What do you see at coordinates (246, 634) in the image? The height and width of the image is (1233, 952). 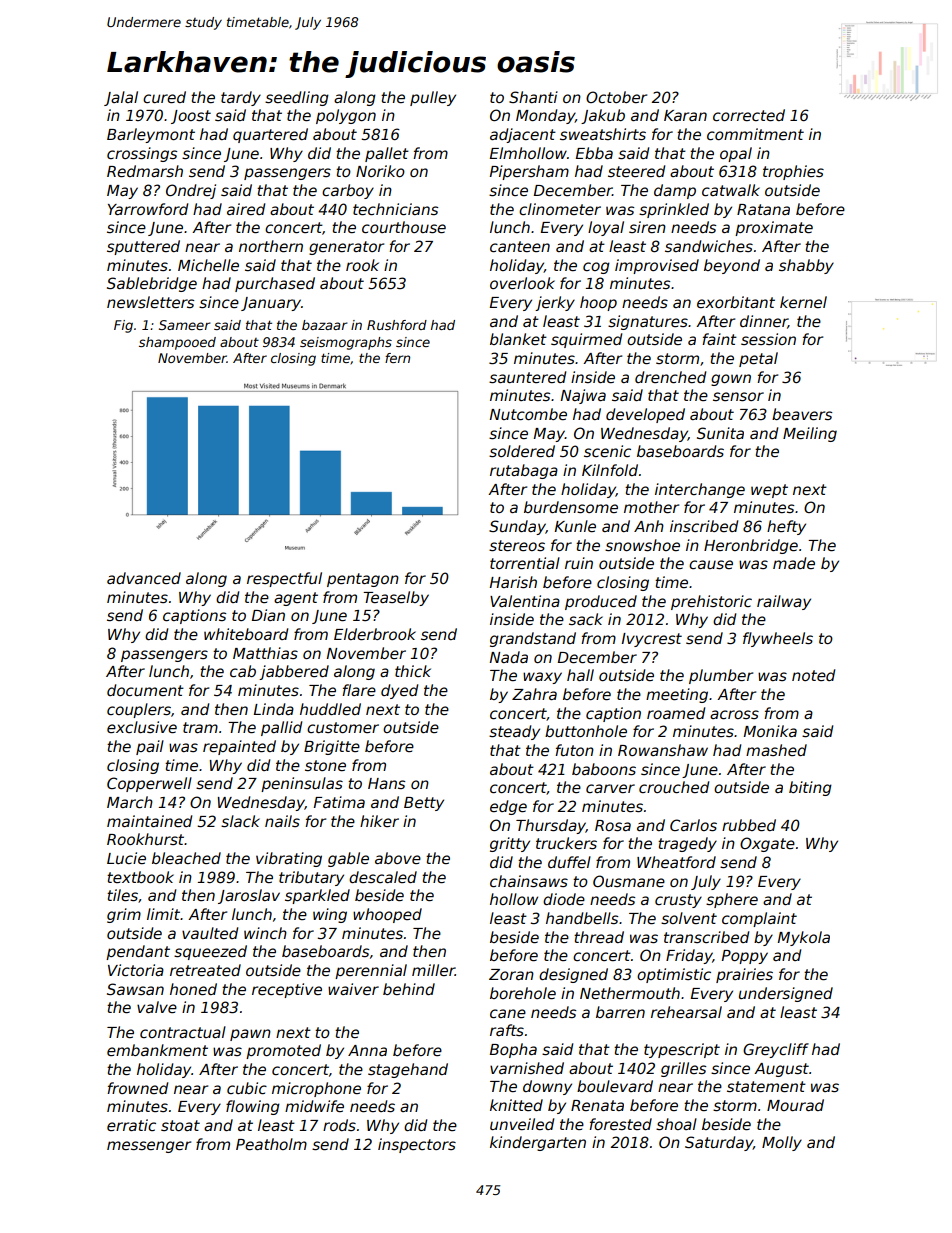 I see `whiteboard` at bounding box center [246, 634].
